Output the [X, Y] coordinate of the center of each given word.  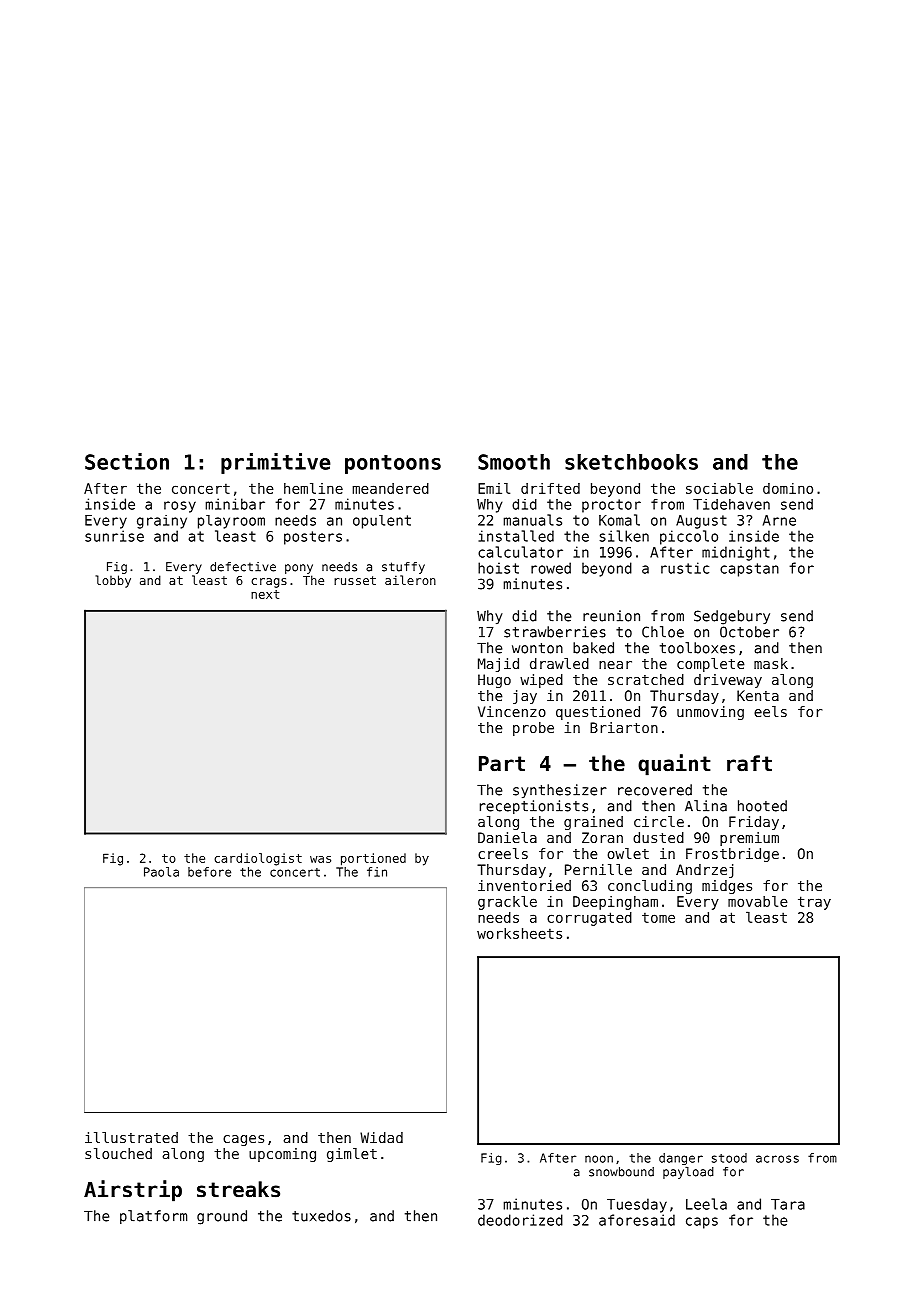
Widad [381, 1137]
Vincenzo [512, 711]
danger [681, 1159]
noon [599, 1159]
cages [243, 1140]
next [265, 594]
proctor [611, 506]
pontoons [393, 464]
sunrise [114, 536]
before [209, 872]
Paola [161, 872]
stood [729, 1158]
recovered [655, 790]
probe [533, 729]
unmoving [710, 713]
